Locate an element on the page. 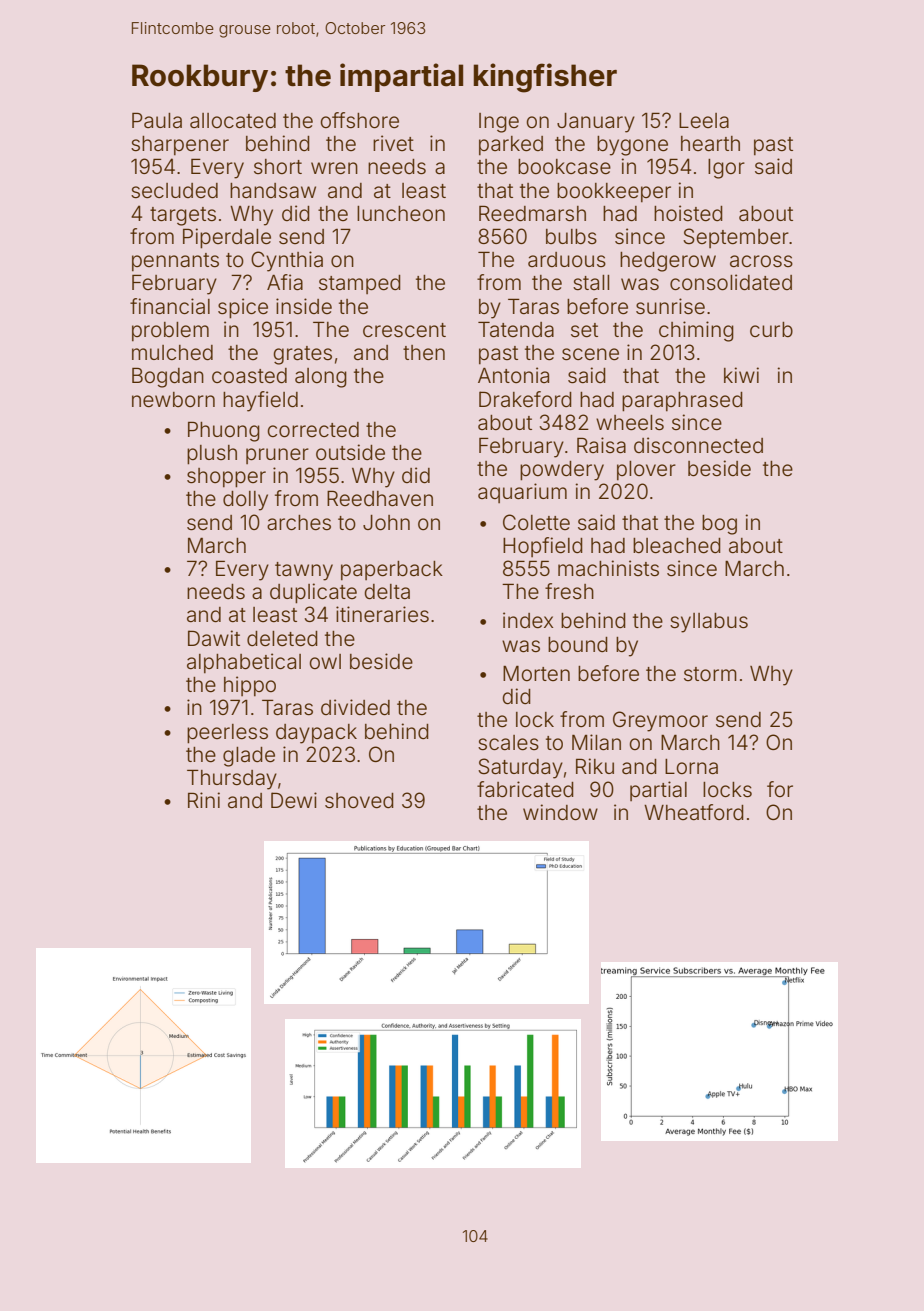 Image resolution: width=924 pixels, height=1311 pixels. Paula is located at coordinates (157, 120).
